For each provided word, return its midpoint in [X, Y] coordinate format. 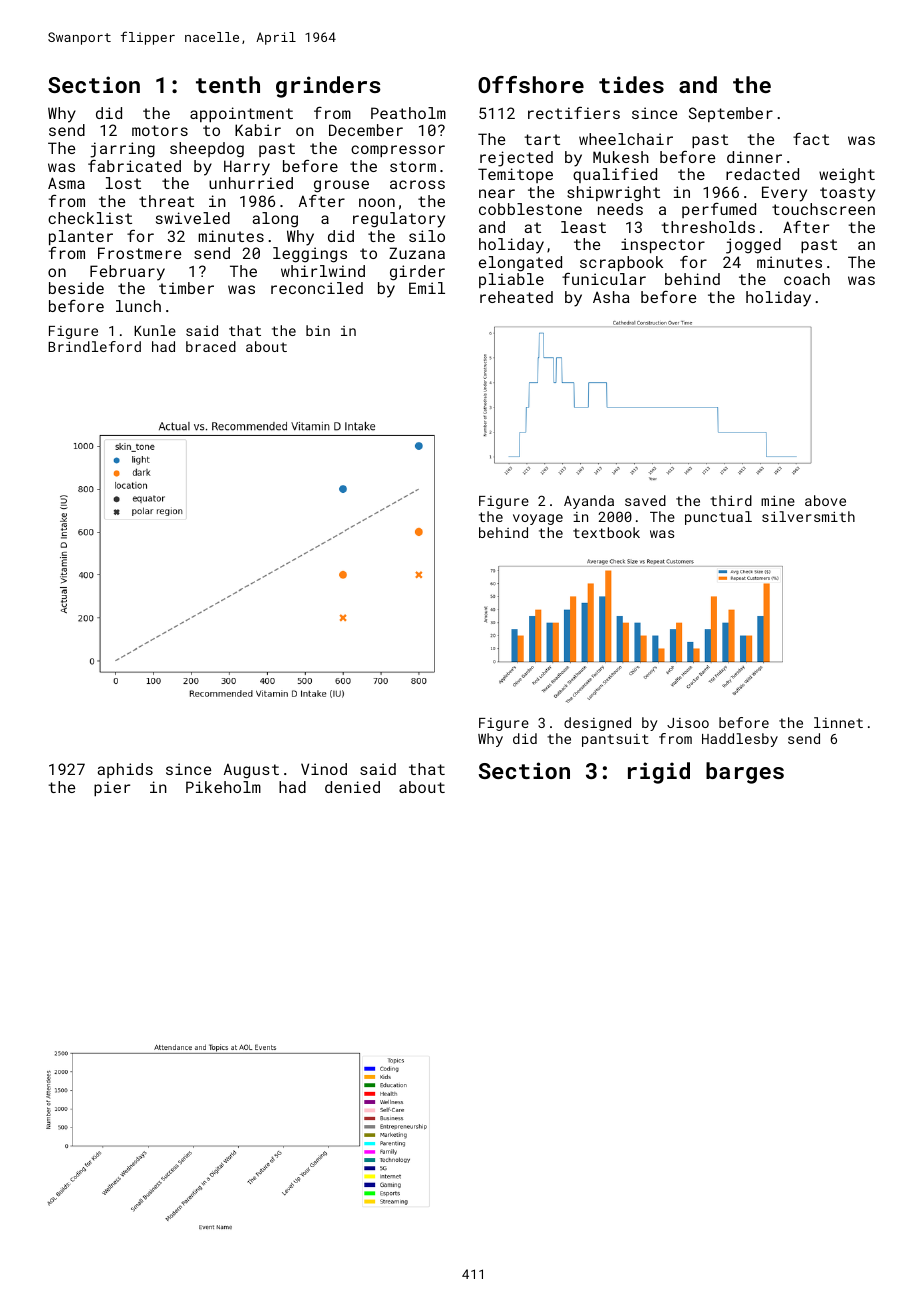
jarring [122, 150]
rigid [659, 773]
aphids [125, 770]
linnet [838, 722]
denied [352, 787]
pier [112, 788]
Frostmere [139, 253]
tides [631, 84]
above [825, 500]
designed [597, 724]
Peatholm [408, 113]
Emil [427, 288]
